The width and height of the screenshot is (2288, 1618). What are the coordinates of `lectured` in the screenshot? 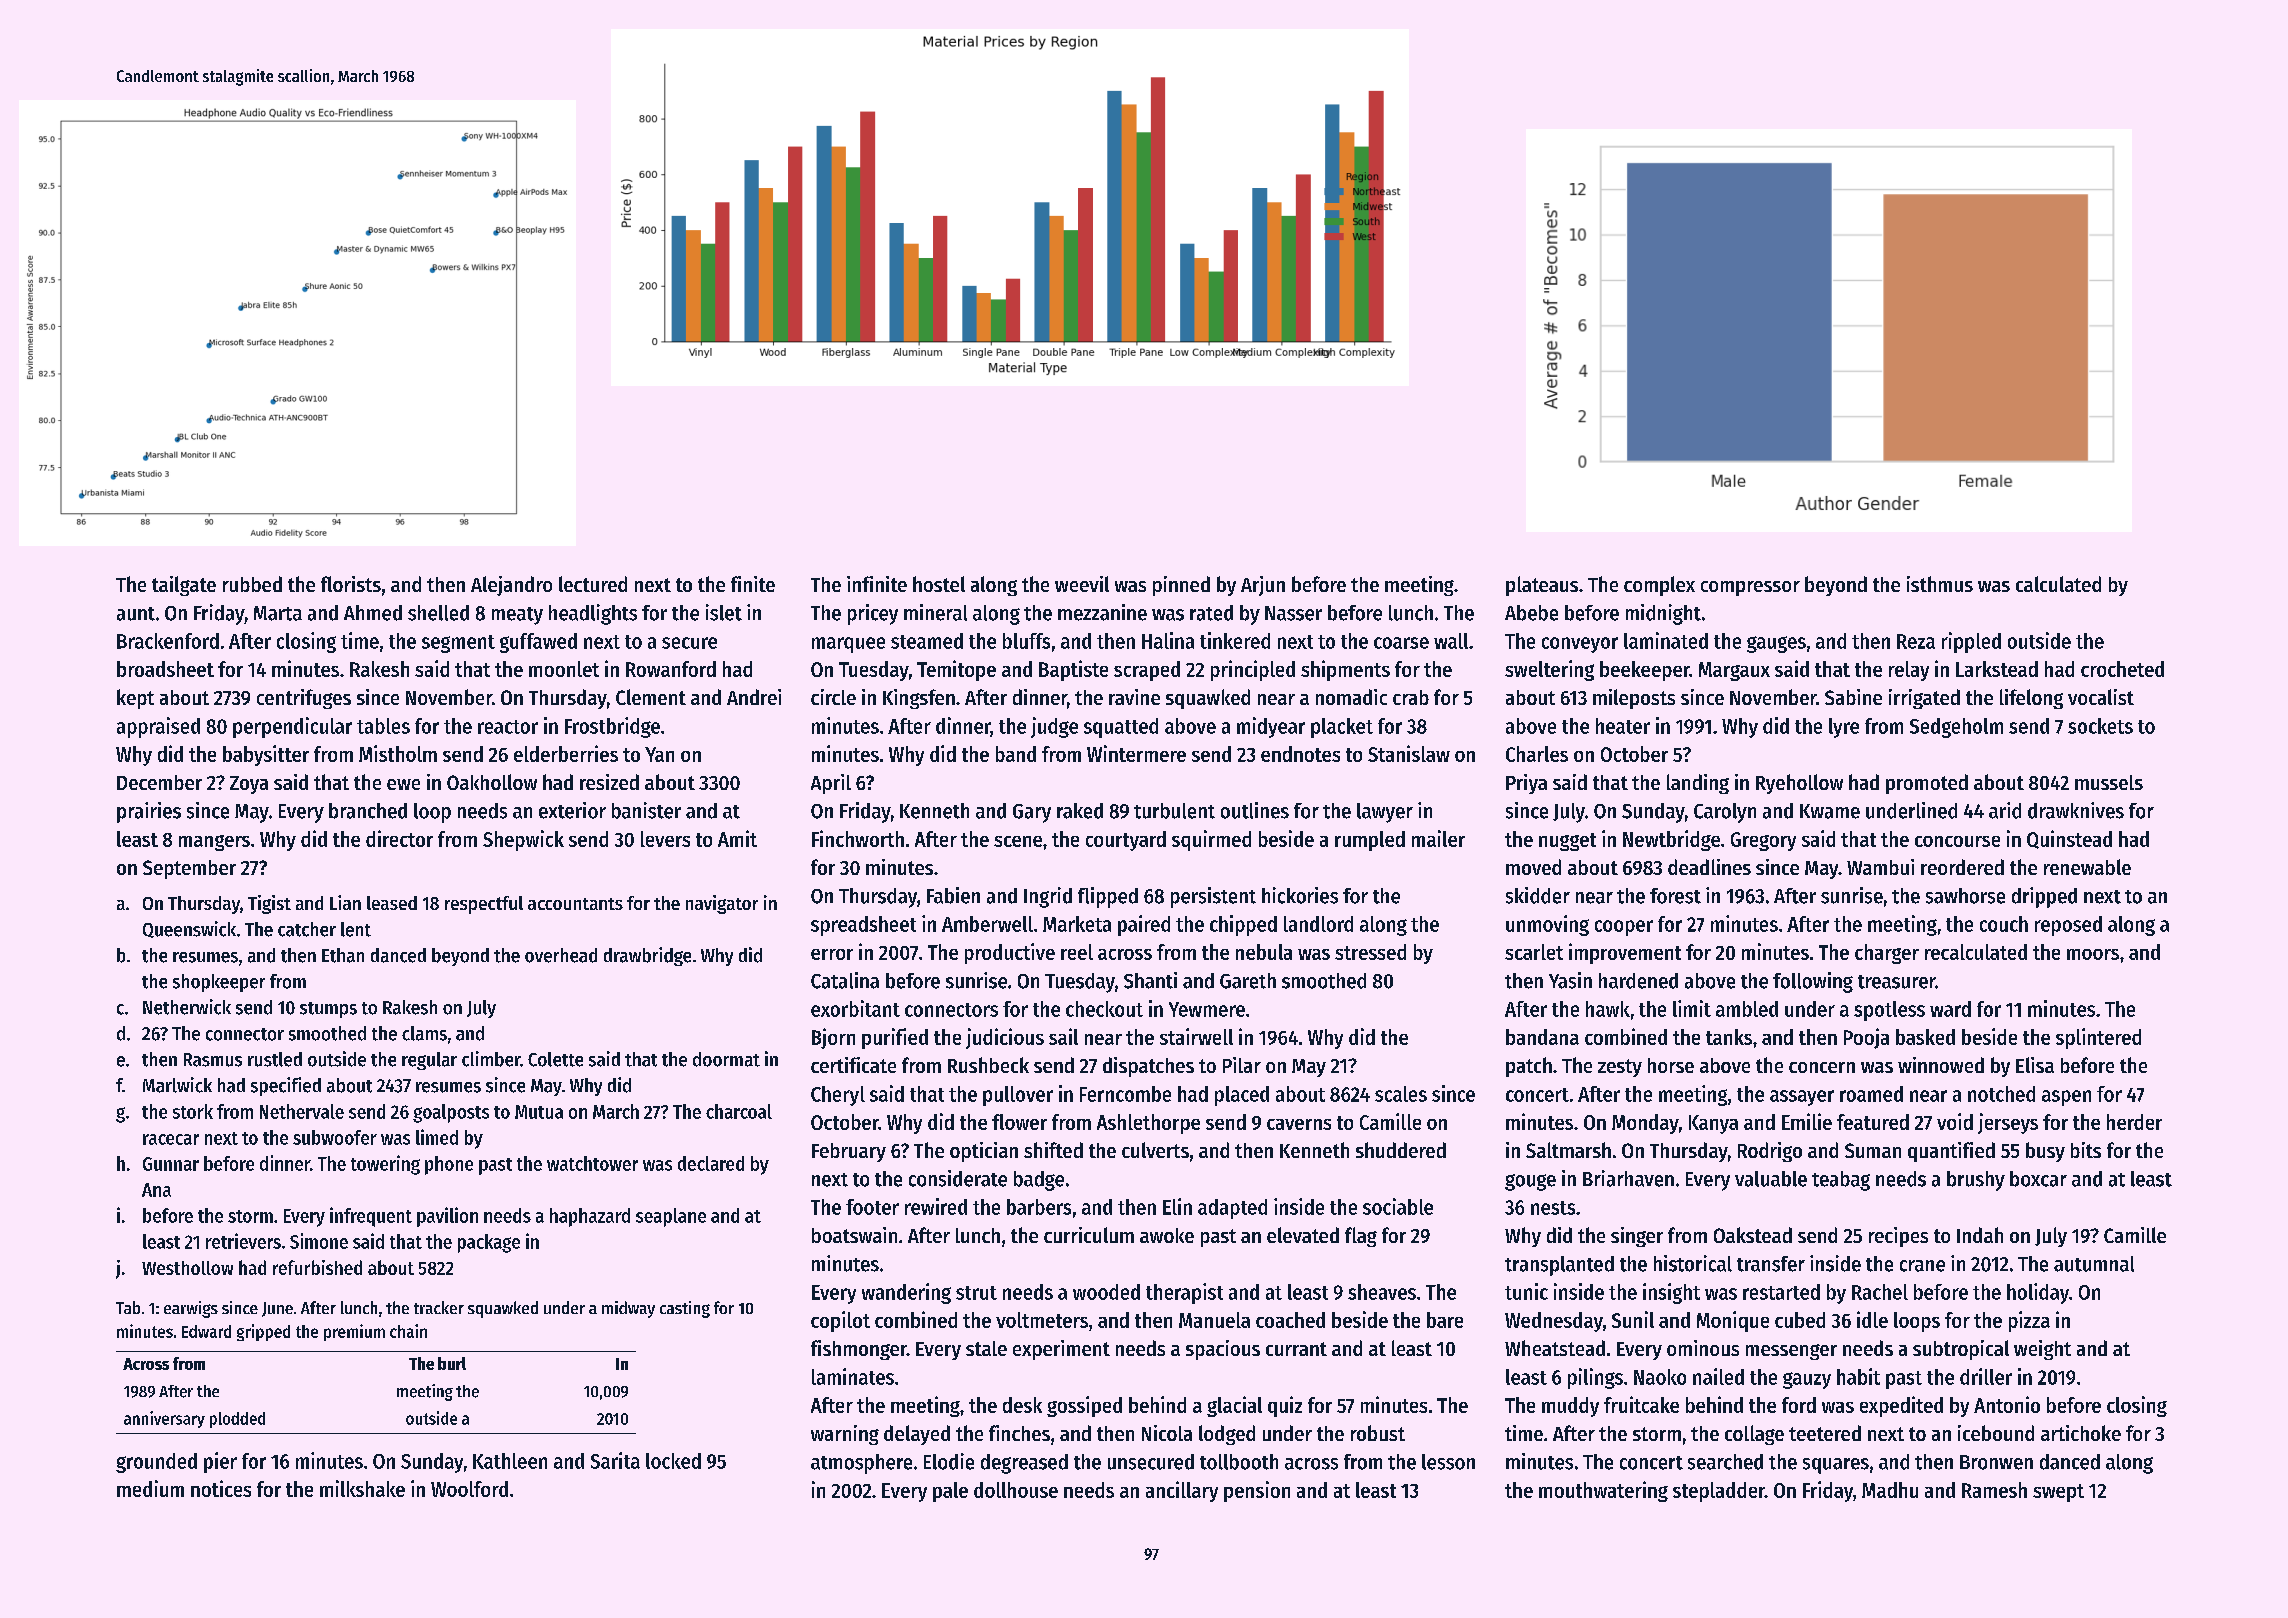 It's located at (593, 584).
